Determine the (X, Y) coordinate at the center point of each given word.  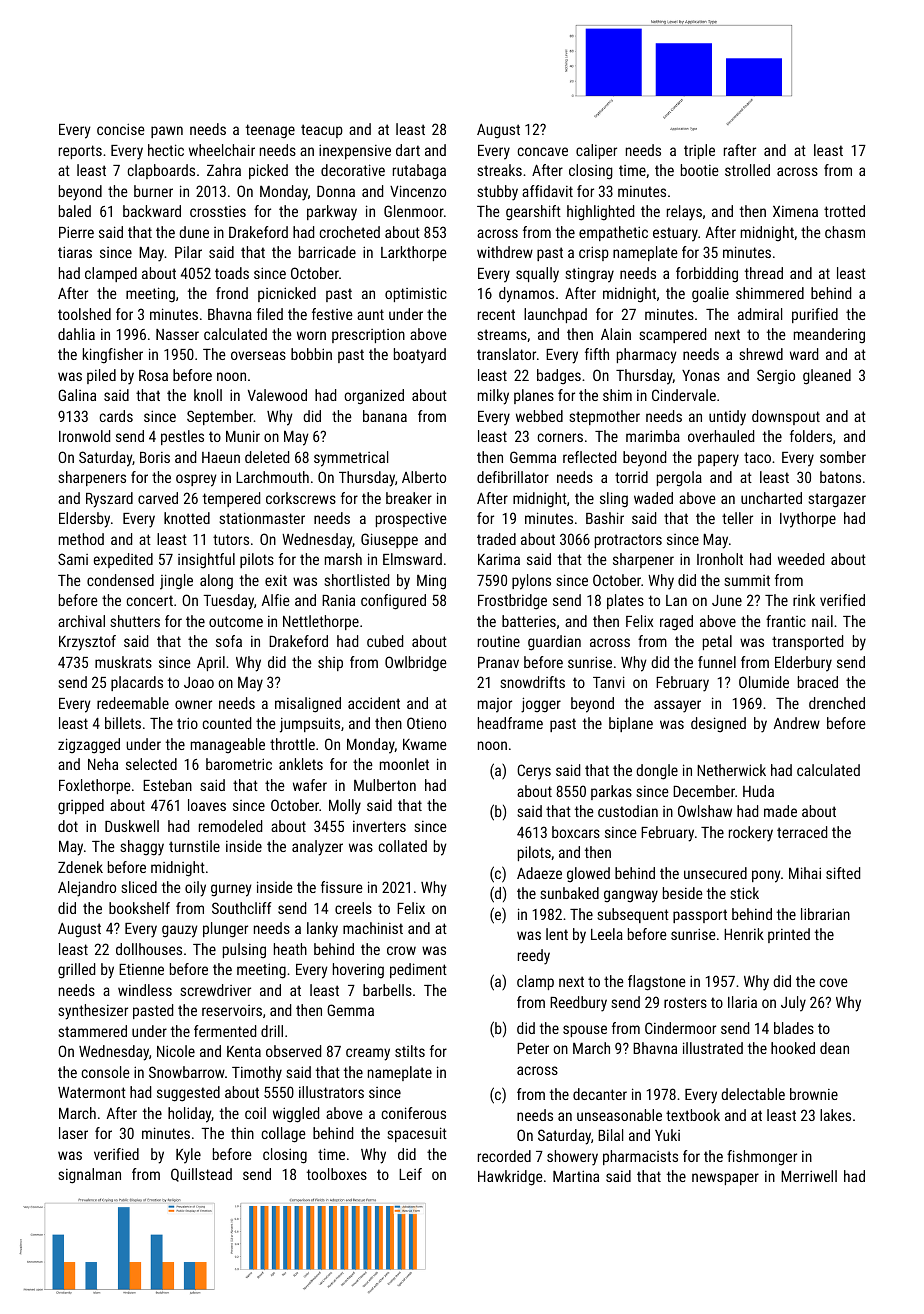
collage (284, 1135)
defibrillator (513, 477)
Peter (533, 1048)
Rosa (153, 375)
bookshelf (139, 908)
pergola (679, 479)
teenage (270, 131)
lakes (835, 1115)
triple (699, 151)
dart (408, 150)
